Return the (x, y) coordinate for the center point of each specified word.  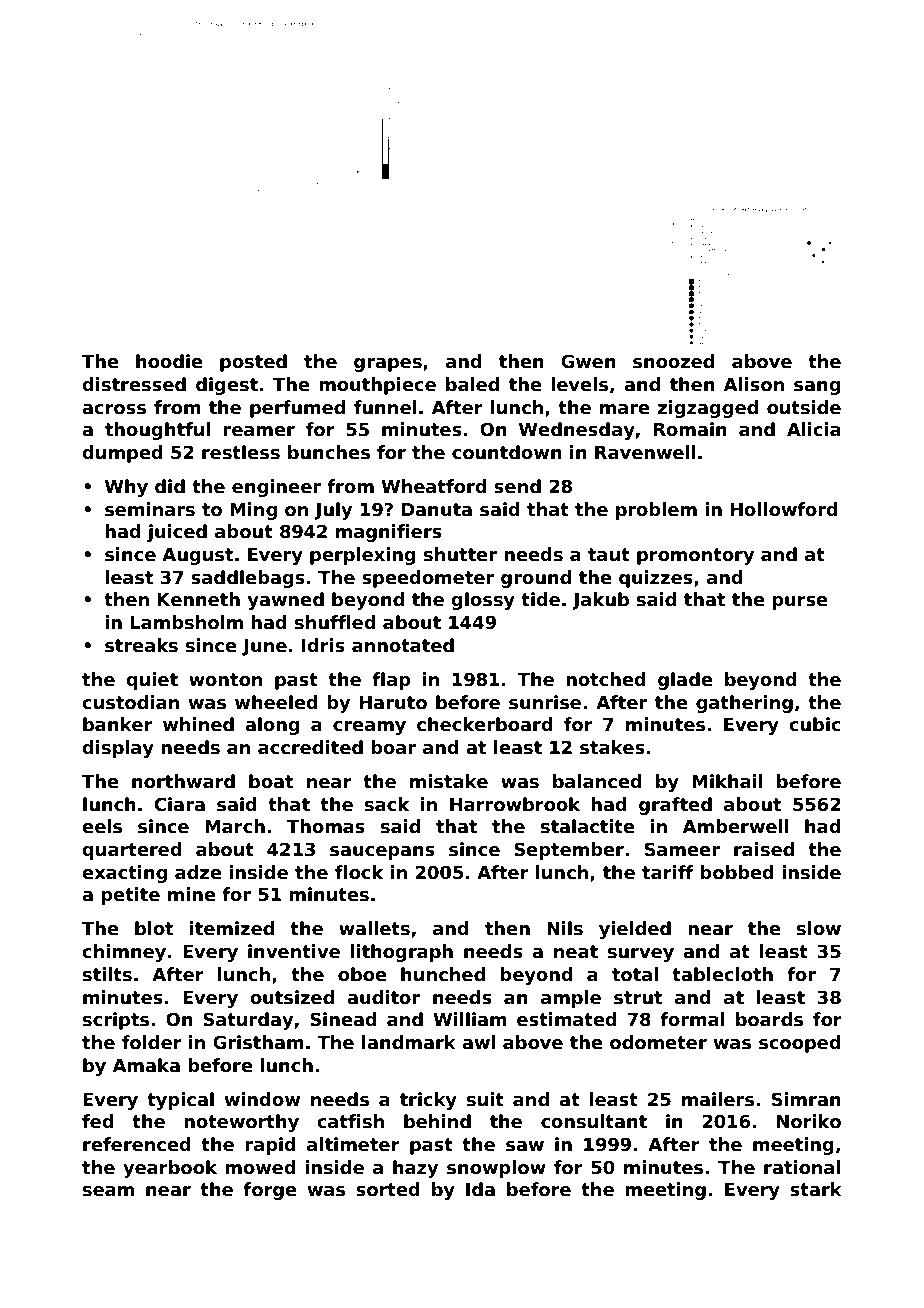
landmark (409, 1042)
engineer (276, 488)
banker (118, 724)
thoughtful (158, 431)
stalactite (588, 826)
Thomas (326, 826)
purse (800, 603)
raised (764, 849)
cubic (815, 724)
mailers (718, 1099)
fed (98, 1121)
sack (387, 804)
